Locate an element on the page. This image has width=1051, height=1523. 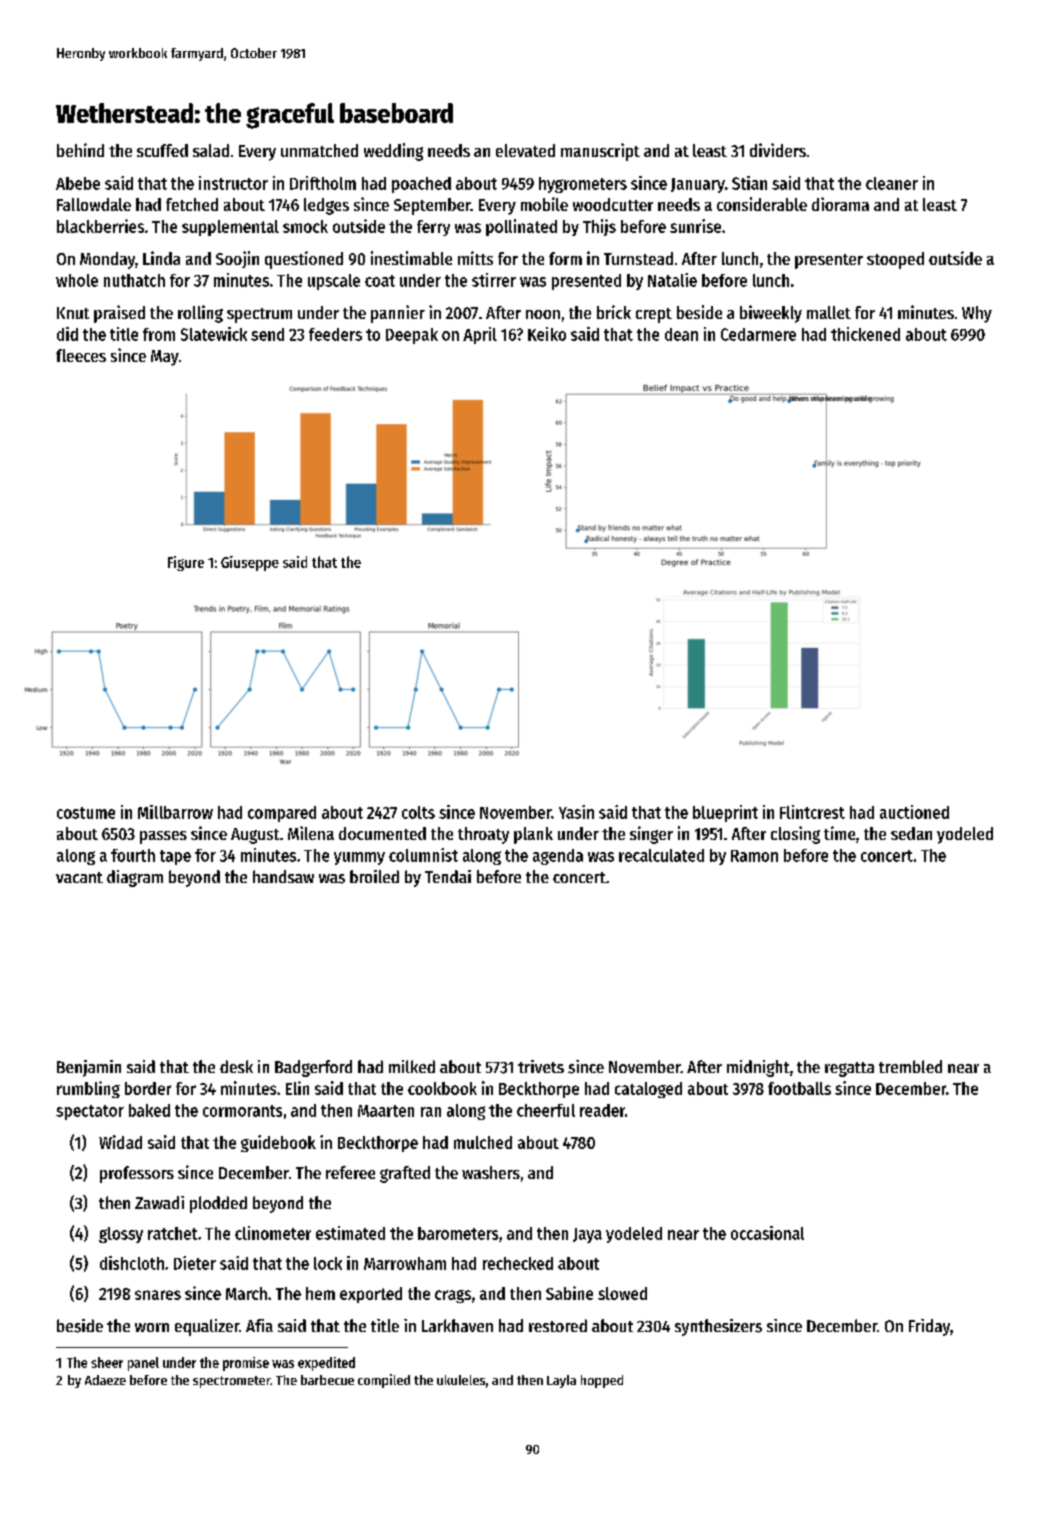
trembled is located at coordinates (910, 1066).
